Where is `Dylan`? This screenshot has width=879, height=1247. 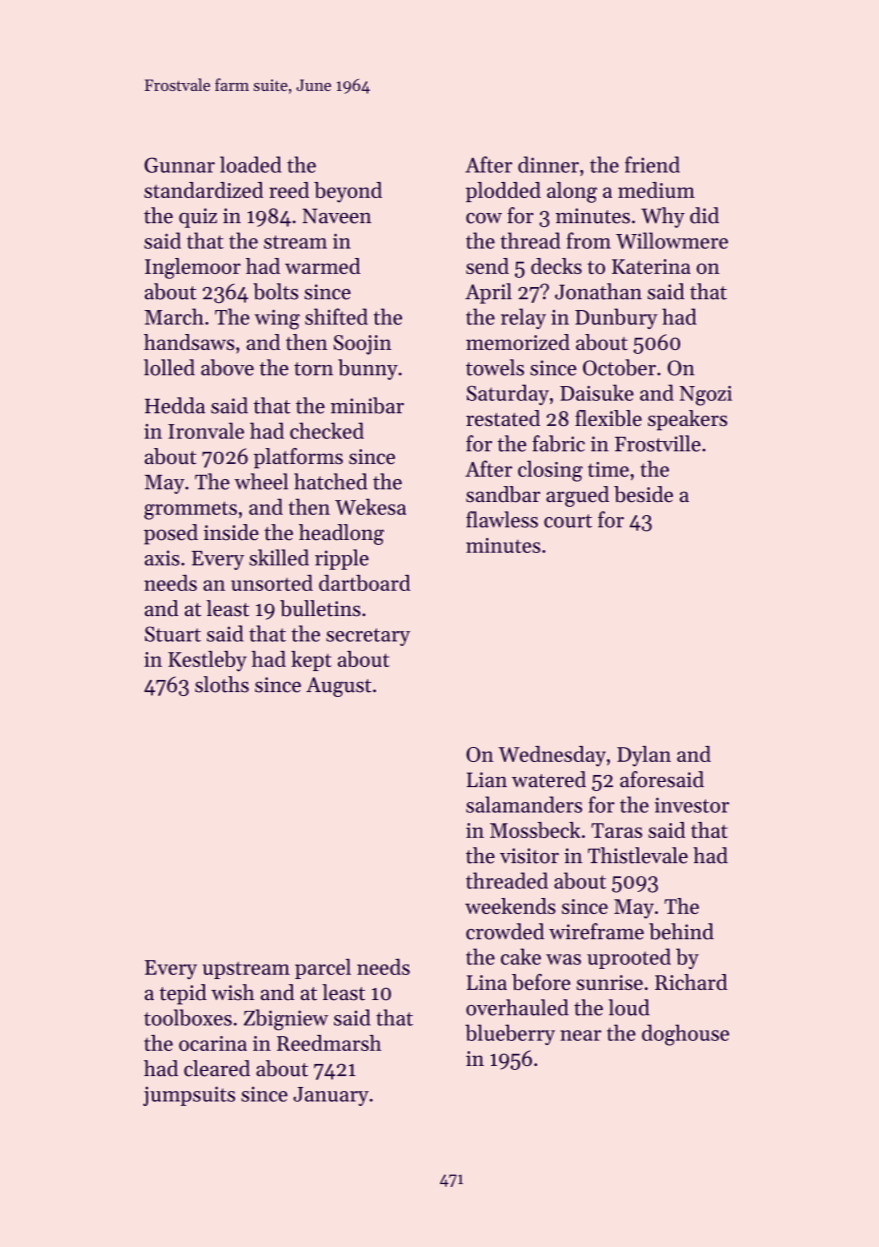 Dylan is located at coordinates (644, 756).
